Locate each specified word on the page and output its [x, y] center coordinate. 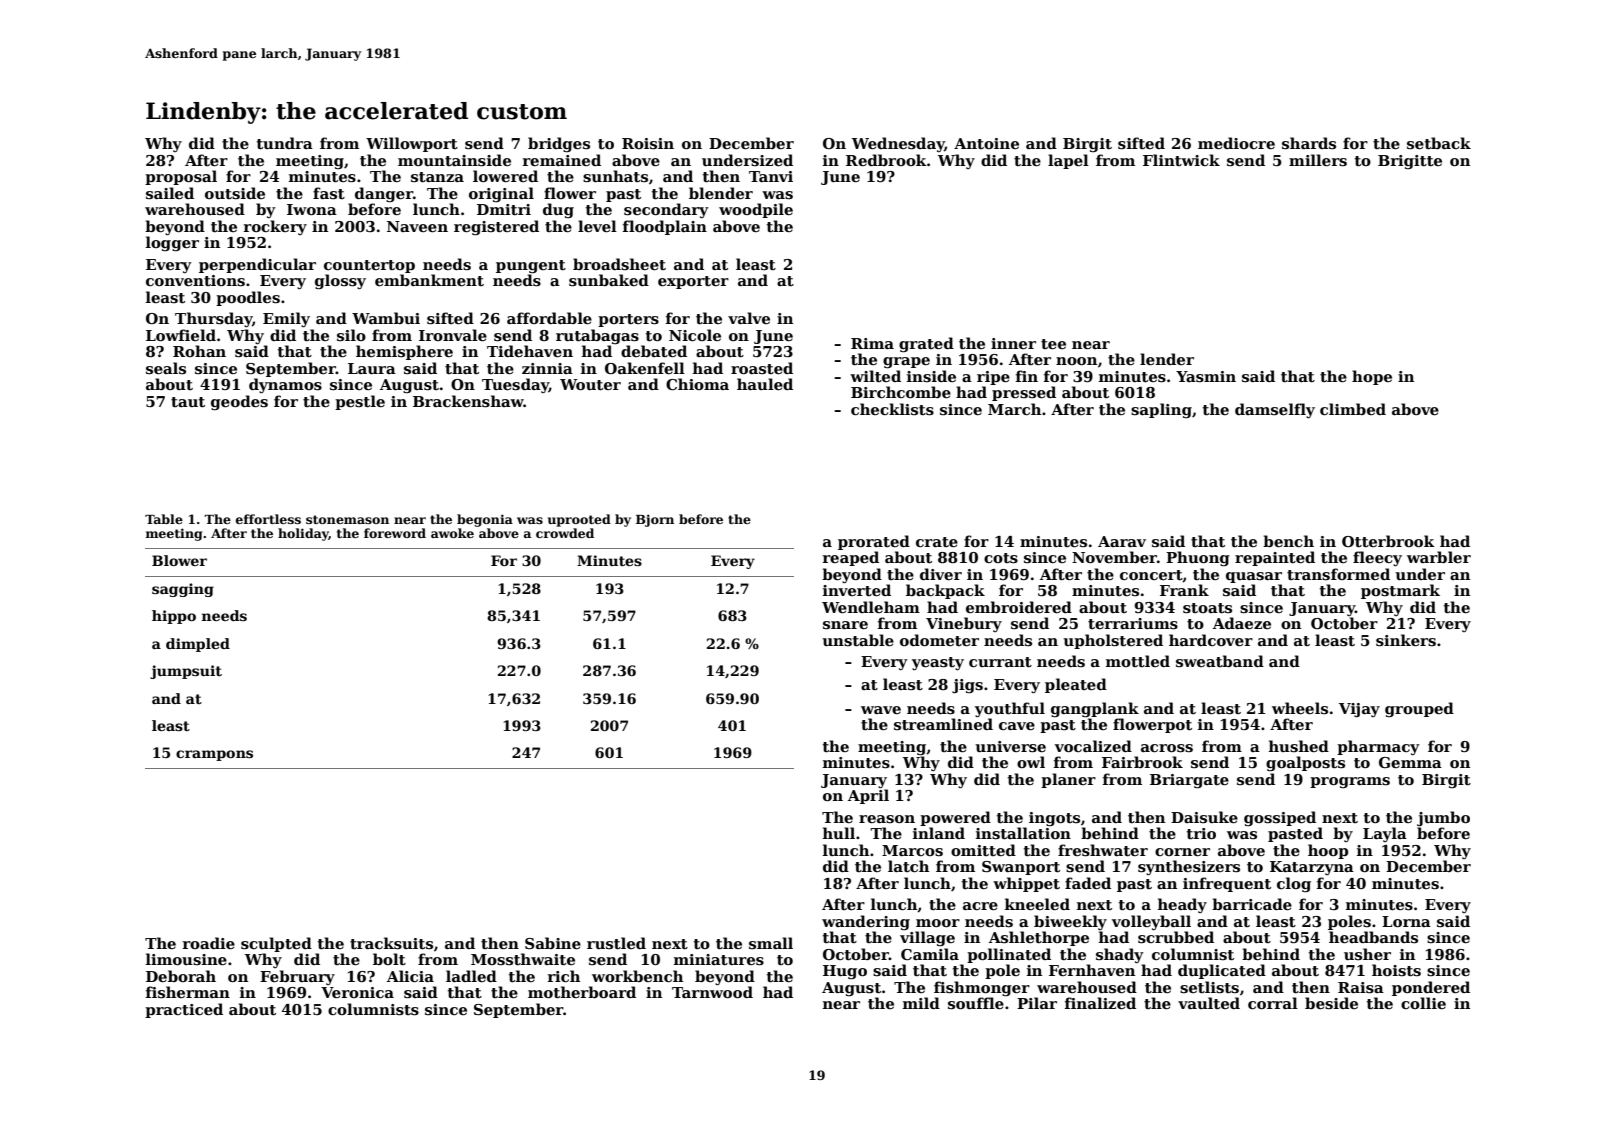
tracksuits [391, 943]
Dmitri [504, 209]
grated [926, 345]
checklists [892, 409]
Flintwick [1181, 160]
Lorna [1406, 921]
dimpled [198, 645]
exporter [693, 282]
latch [908, 866]
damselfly [1275, 410]
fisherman [188, 992]
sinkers [1406, 640]
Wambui [386, 318]
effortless [268, 519]
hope [1372, 377]
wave [881, 710]
